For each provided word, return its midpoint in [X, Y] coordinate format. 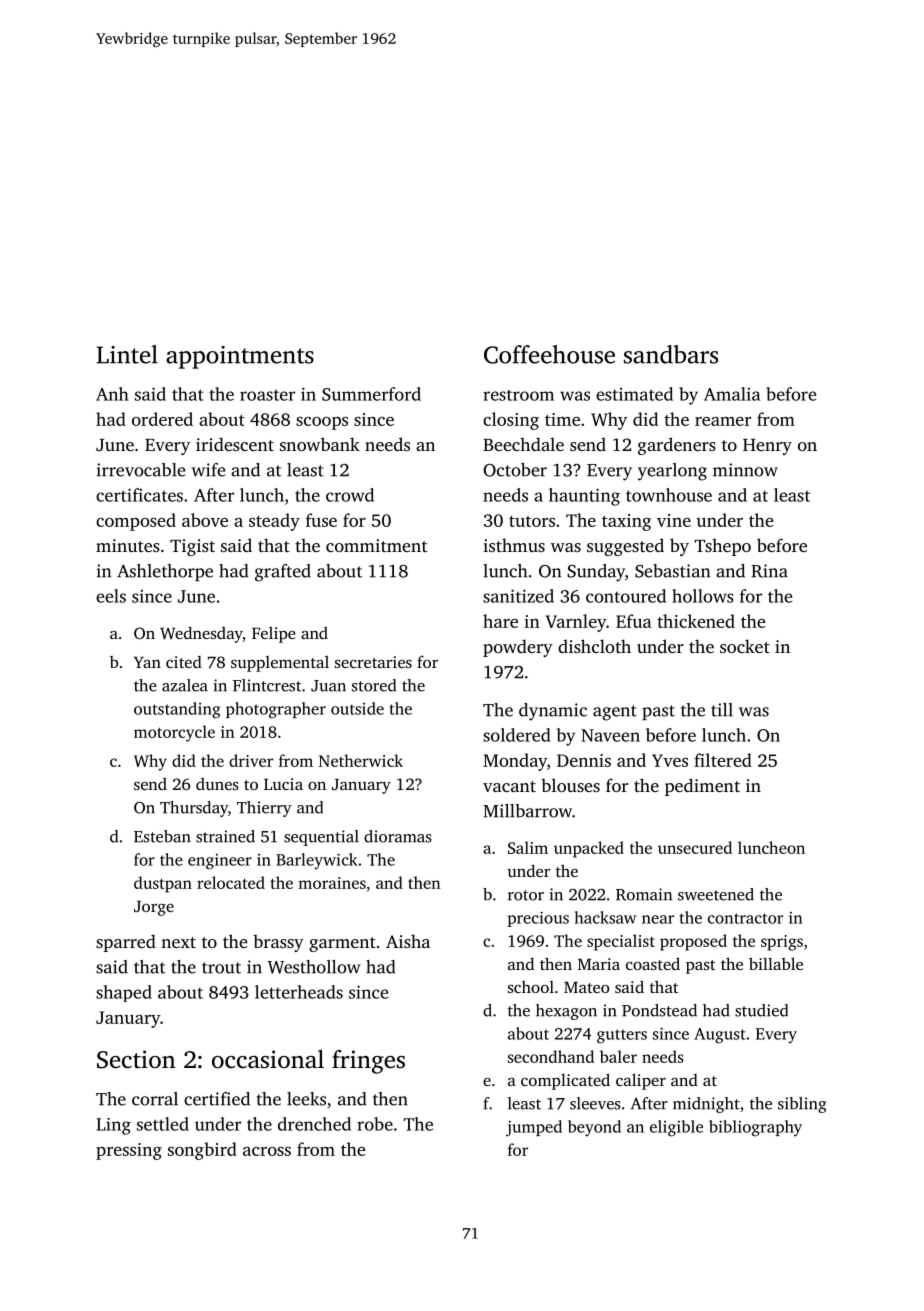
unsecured [695, 847]
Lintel [127, 354]
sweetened [716, 894]
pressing [129, 1151]
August [719, 1036]
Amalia [732, 394]
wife [208, 470]
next [178, 942]
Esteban [162, 836]
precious [538, 919]
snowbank [320, 444]
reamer [723, 421]
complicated [565, 1081]
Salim [528, 847]
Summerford [371, 394]
